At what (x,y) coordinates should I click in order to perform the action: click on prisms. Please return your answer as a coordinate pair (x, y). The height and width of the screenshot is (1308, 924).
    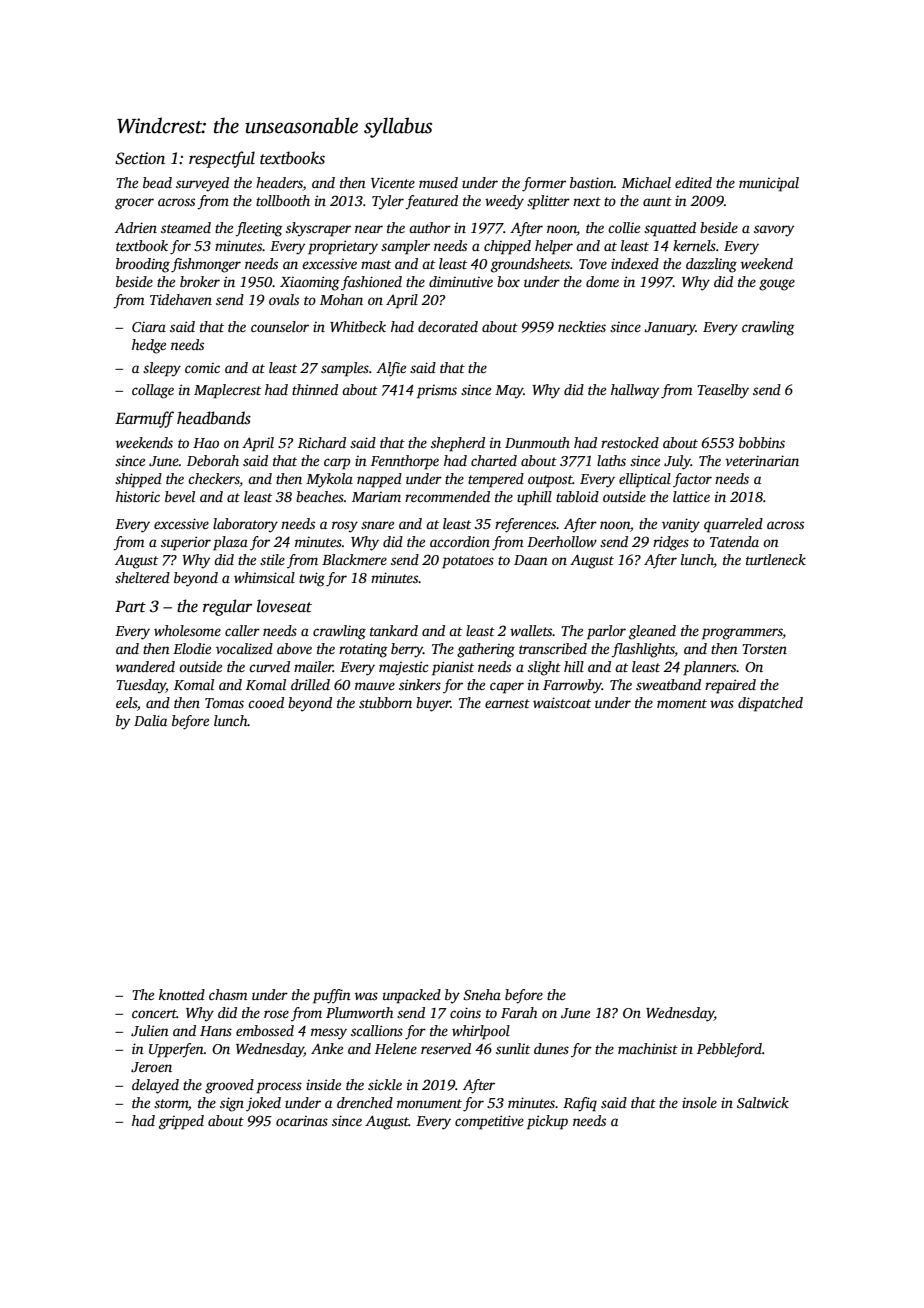
    Looking at the image, I should click on (437, 392).
